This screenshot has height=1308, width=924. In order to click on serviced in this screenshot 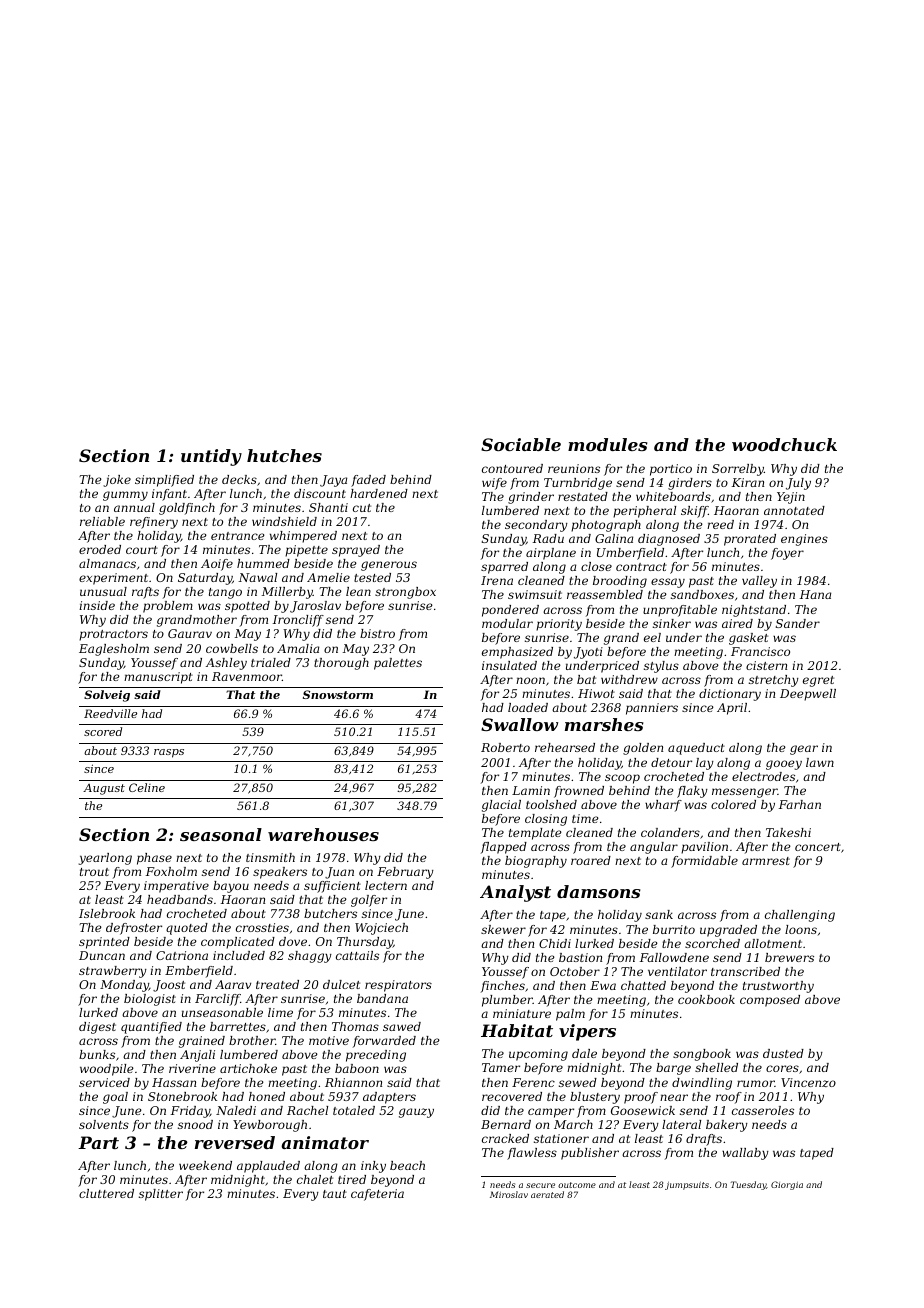, I will do `click(104, 1082)`.
